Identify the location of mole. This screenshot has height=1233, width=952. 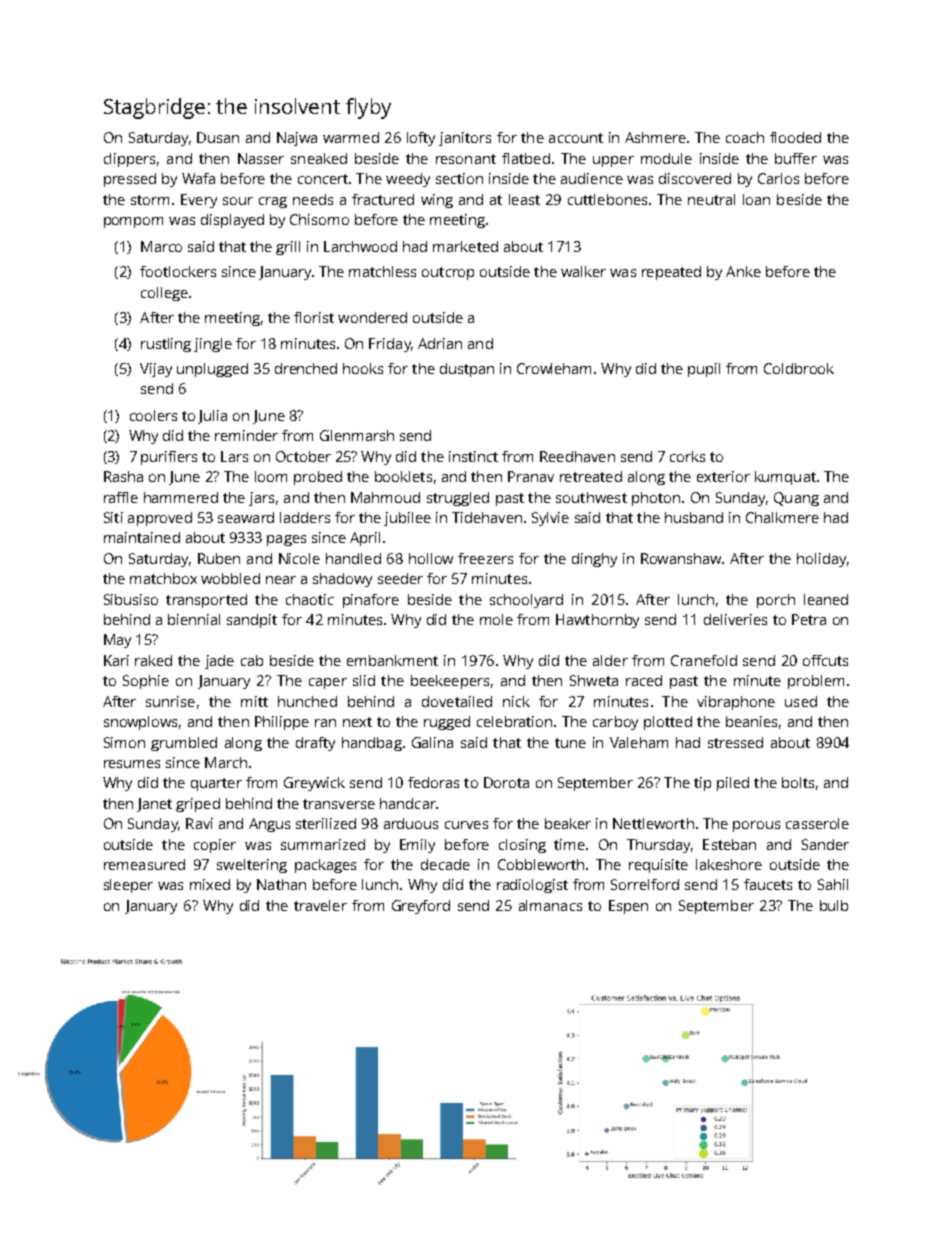
(496, 619).
